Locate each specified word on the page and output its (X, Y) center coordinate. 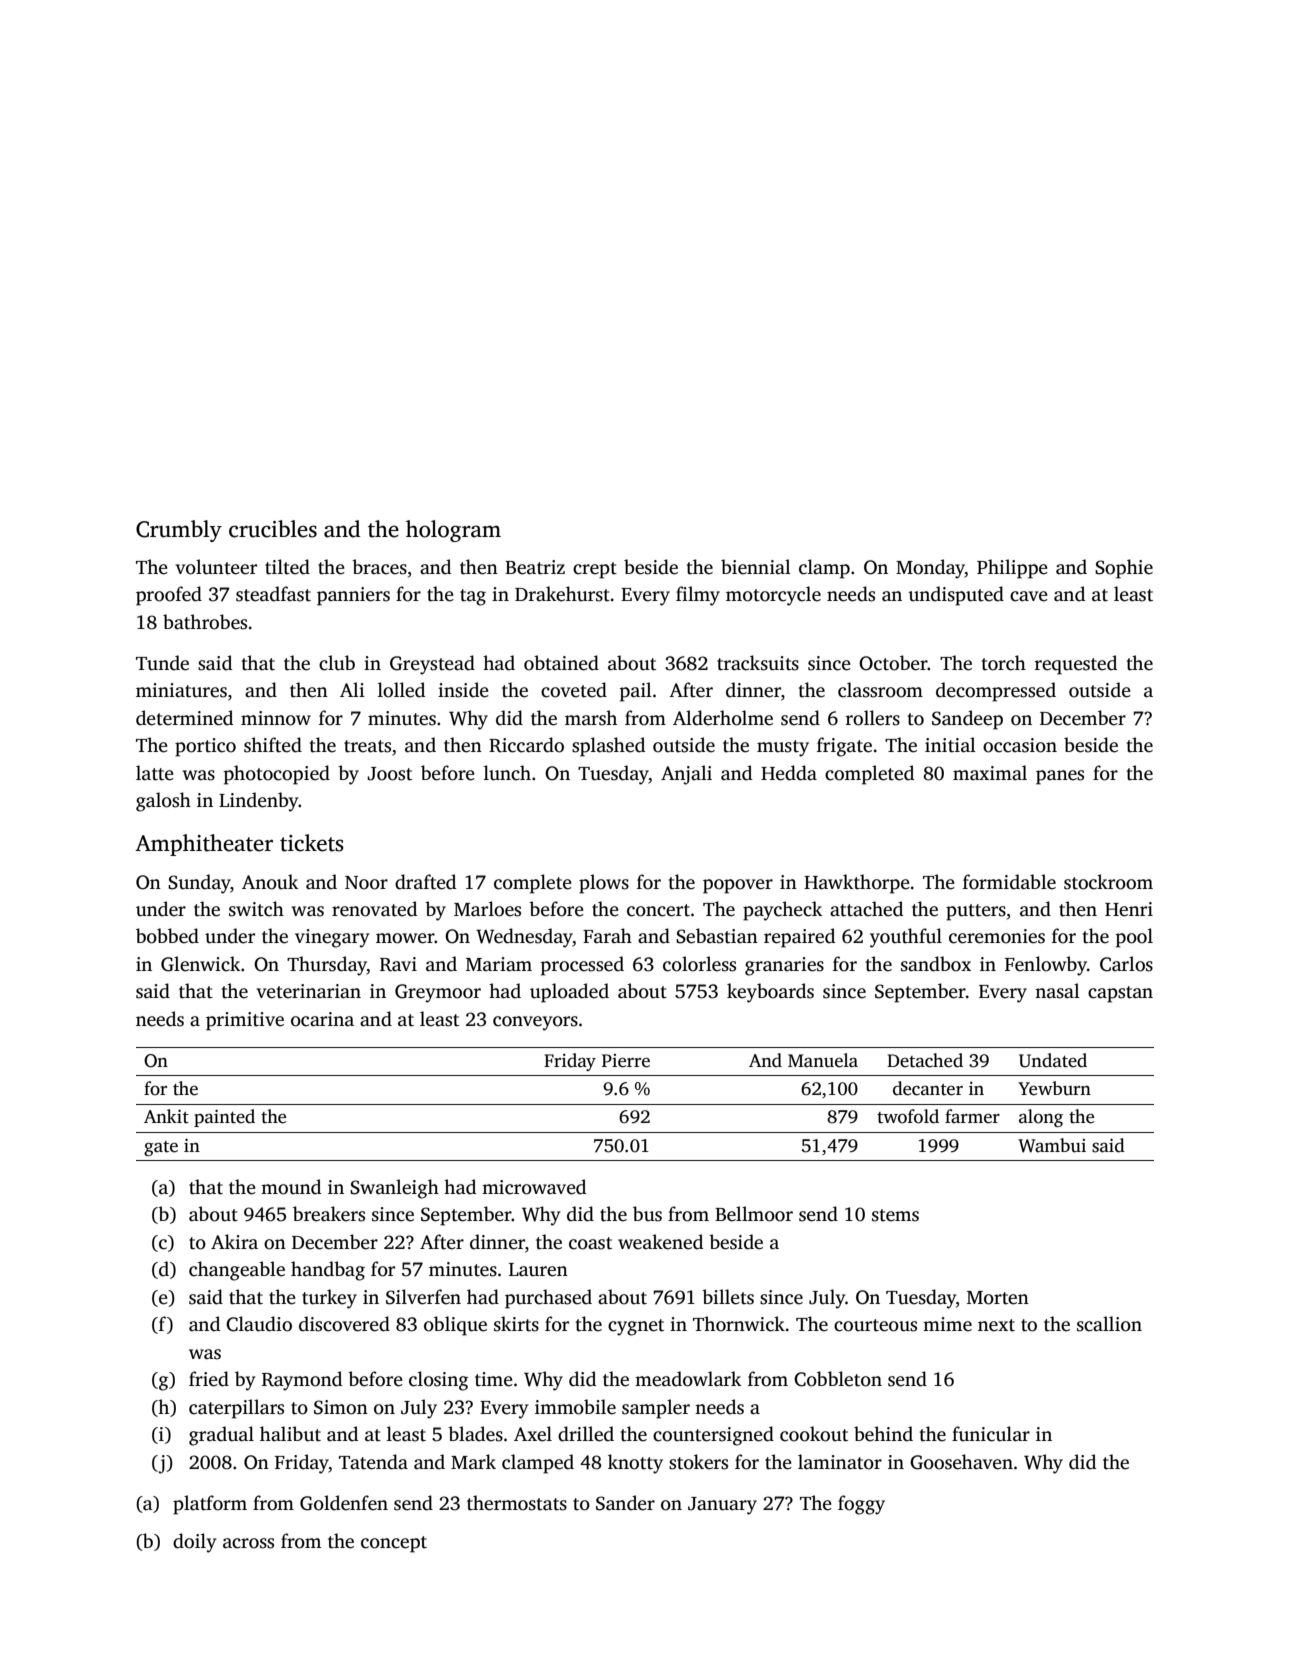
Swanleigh (394, 1189)
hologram (453, 531)
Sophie (1124, 569)
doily (194, 1543)
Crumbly (179, 531)
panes (1060, 777)
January (722, 1506)
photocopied (277, 775)
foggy (861, 1505)
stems (895, 1215)
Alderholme (723, 718)
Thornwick (739, 1324)
